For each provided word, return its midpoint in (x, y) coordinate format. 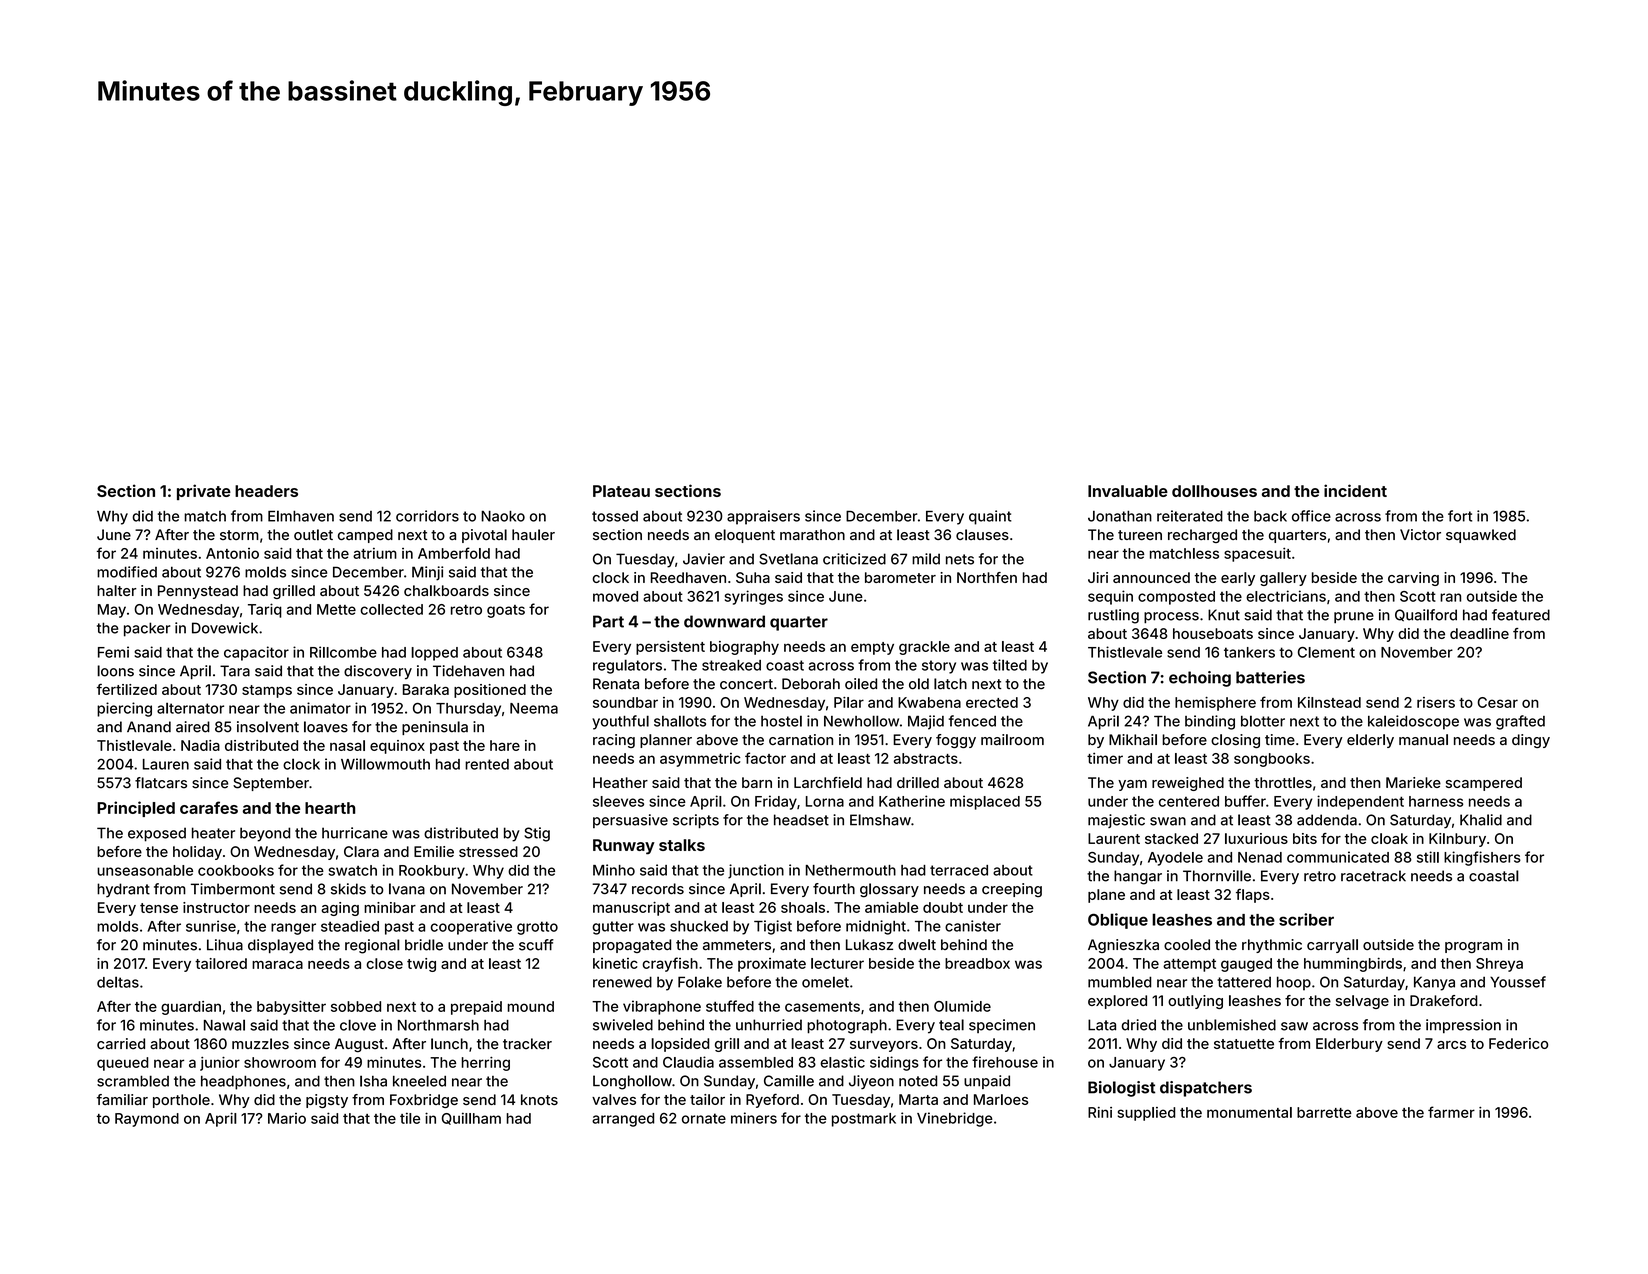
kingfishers (1482, 858)
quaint (990, 517)
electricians (1286, 596)
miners (754, 1118)
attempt (1189, 965)
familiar (122, 1099)
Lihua (225, 945)
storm (239, 535)
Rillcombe (343, 652)
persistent (670, 648)
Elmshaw (880, 820)
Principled (136, 809)
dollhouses (1214, 491)
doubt (943, 907)
